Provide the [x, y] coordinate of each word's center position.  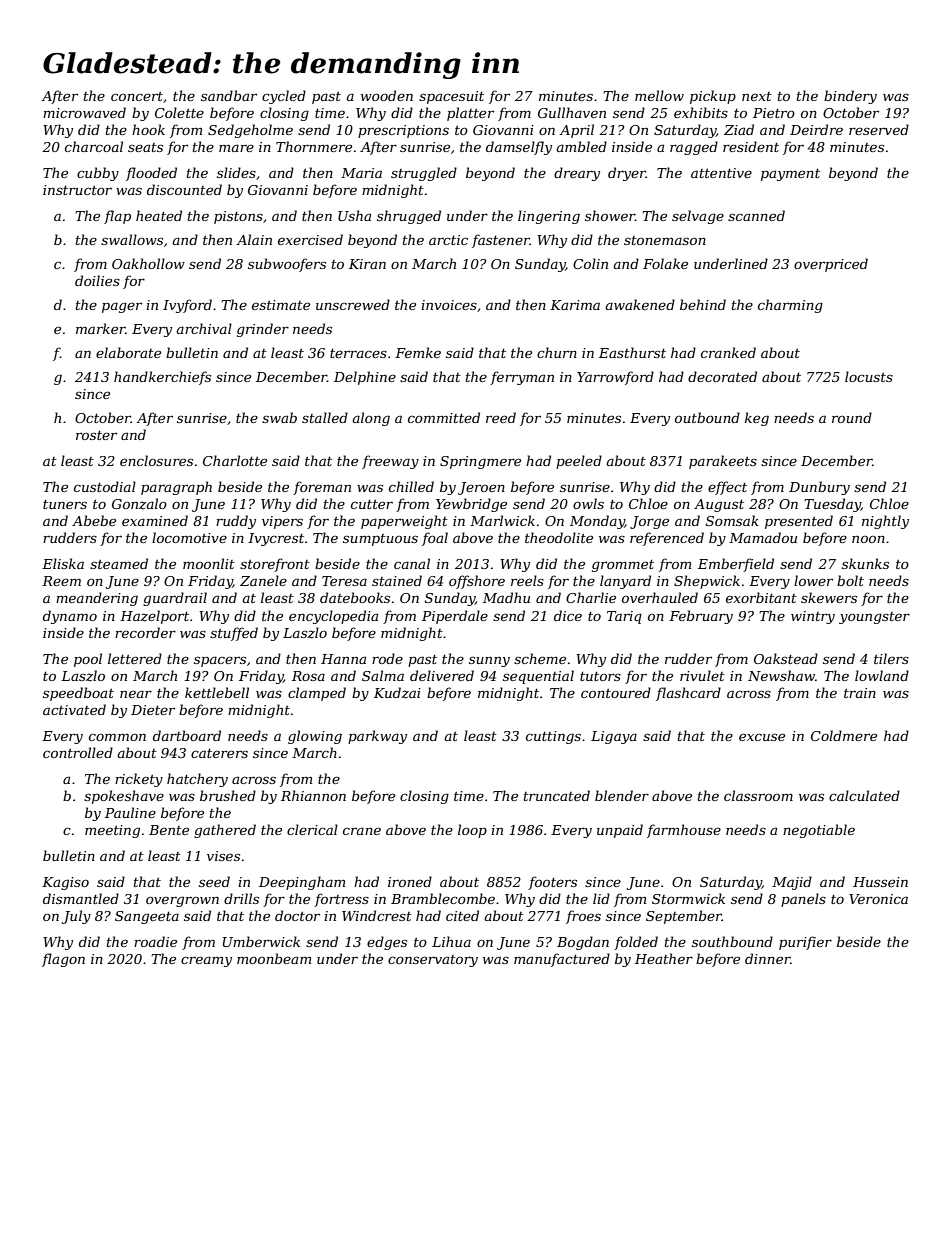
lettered [135, 658]
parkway [377, 737]
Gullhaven [572, 112]
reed [501, 417]
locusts [869, 376]
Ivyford [187, 306]
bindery [850, 97]
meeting [112, 831]
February [701, 617]
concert [137, 96]
